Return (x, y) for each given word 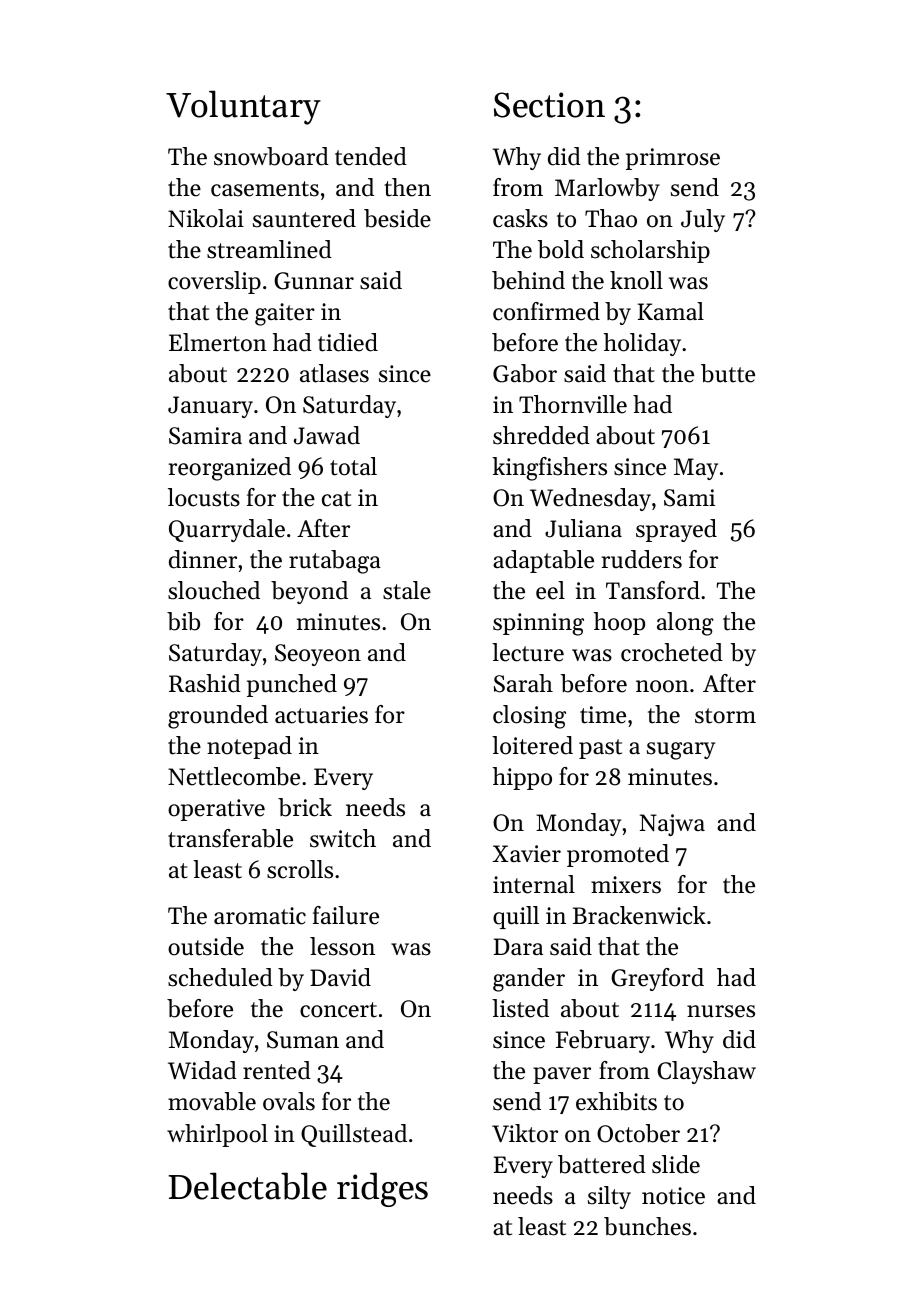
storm (725, 716)
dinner (203, 559)
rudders (641, 559)
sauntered (304, 218)
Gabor (525, 373)
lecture (528, 652)
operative (216, 810)
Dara (518, 946)
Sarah (523, 683)
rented (277, 1070)
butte (728, 373)
